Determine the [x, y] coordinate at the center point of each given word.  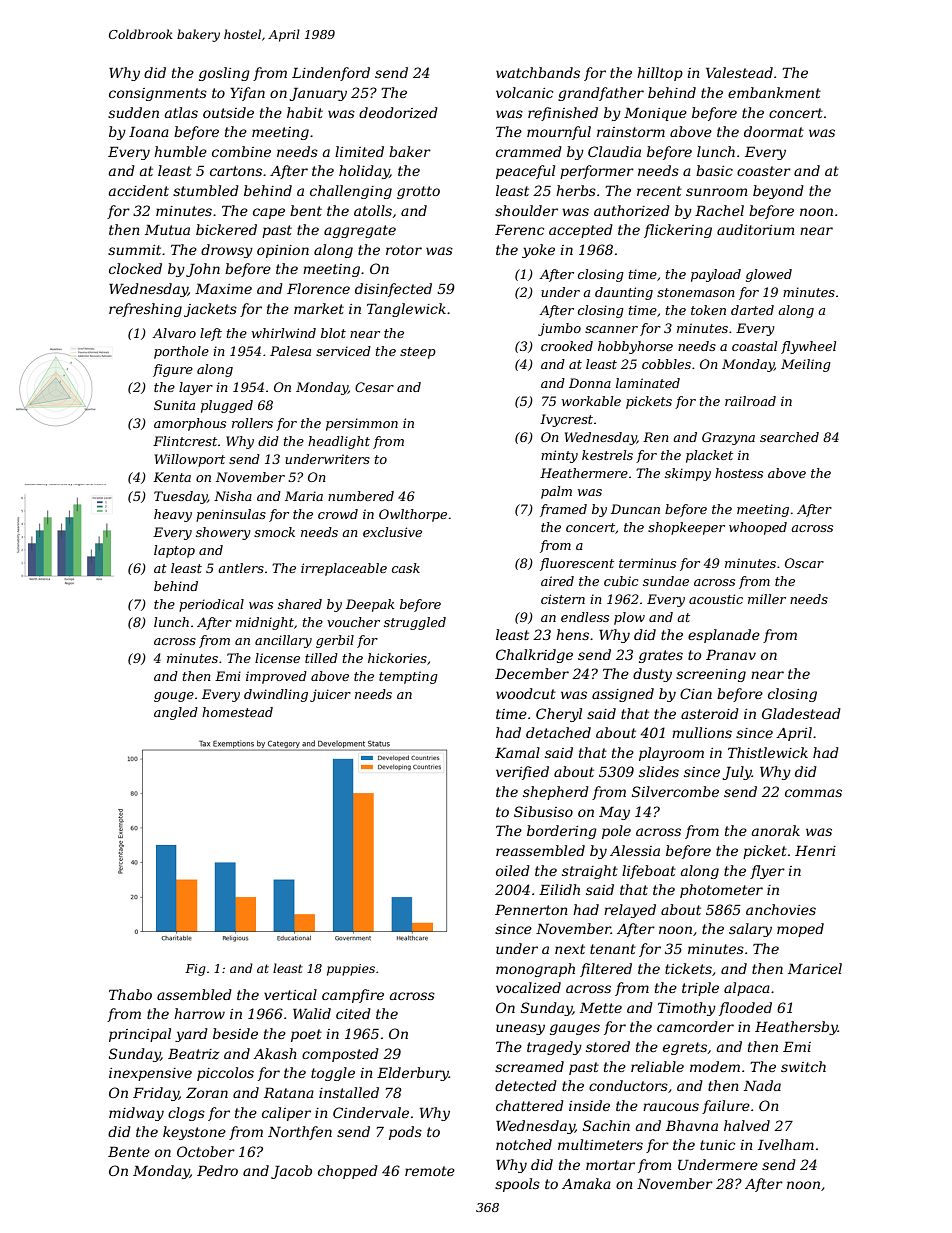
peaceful [525, 172]
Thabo [130, 994]
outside [228, 112]
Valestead [739, 72]
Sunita [174, 405]
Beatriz [193, 1054]
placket [709, 456]
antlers [241, 568]
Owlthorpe [413, 515]
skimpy [688, 474]
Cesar [374, 387]
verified [522, 773]
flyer [767, 872]
